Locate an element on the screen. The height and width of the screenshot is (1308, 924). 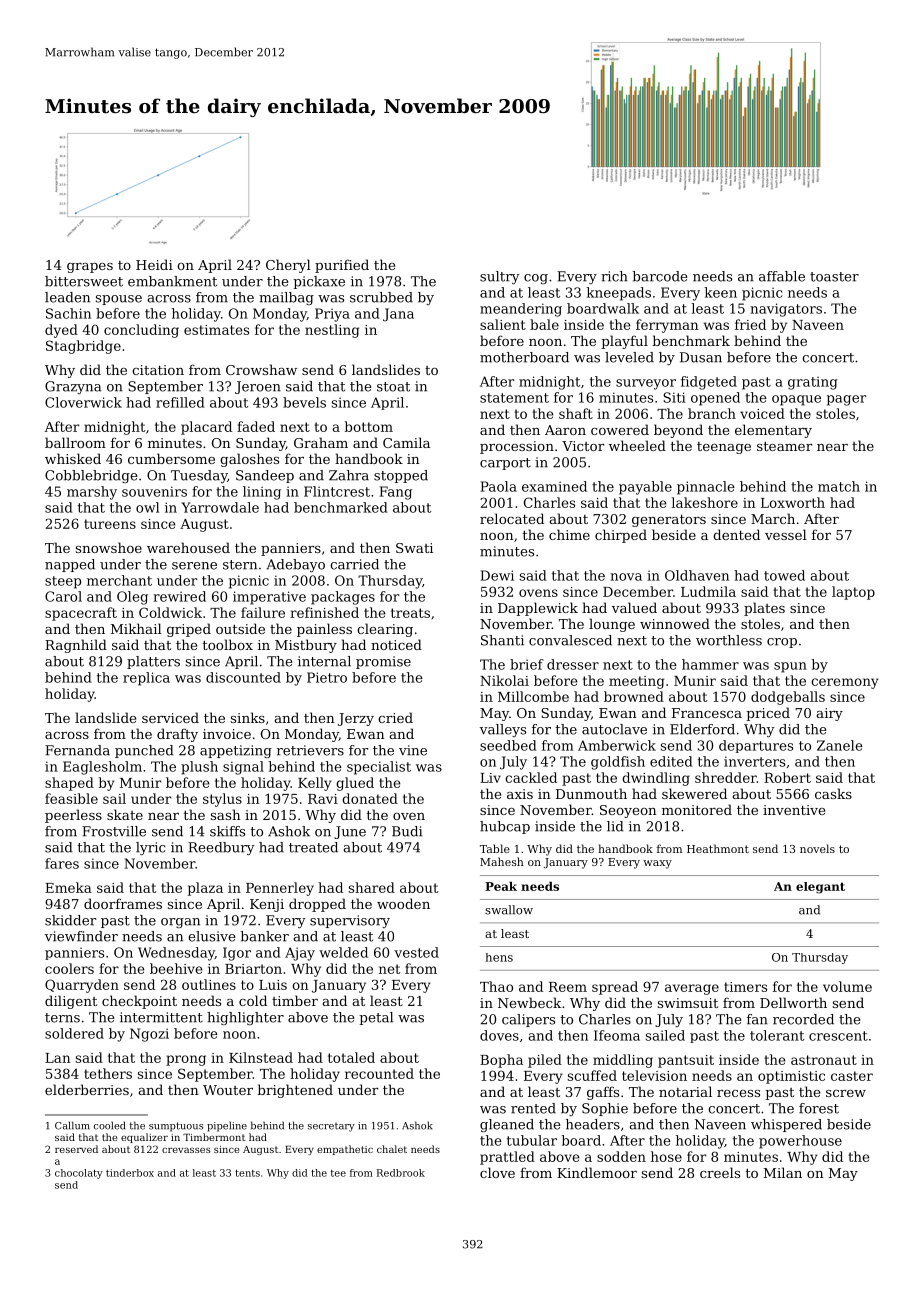
Elderford is located at coordinates (702, 729).
